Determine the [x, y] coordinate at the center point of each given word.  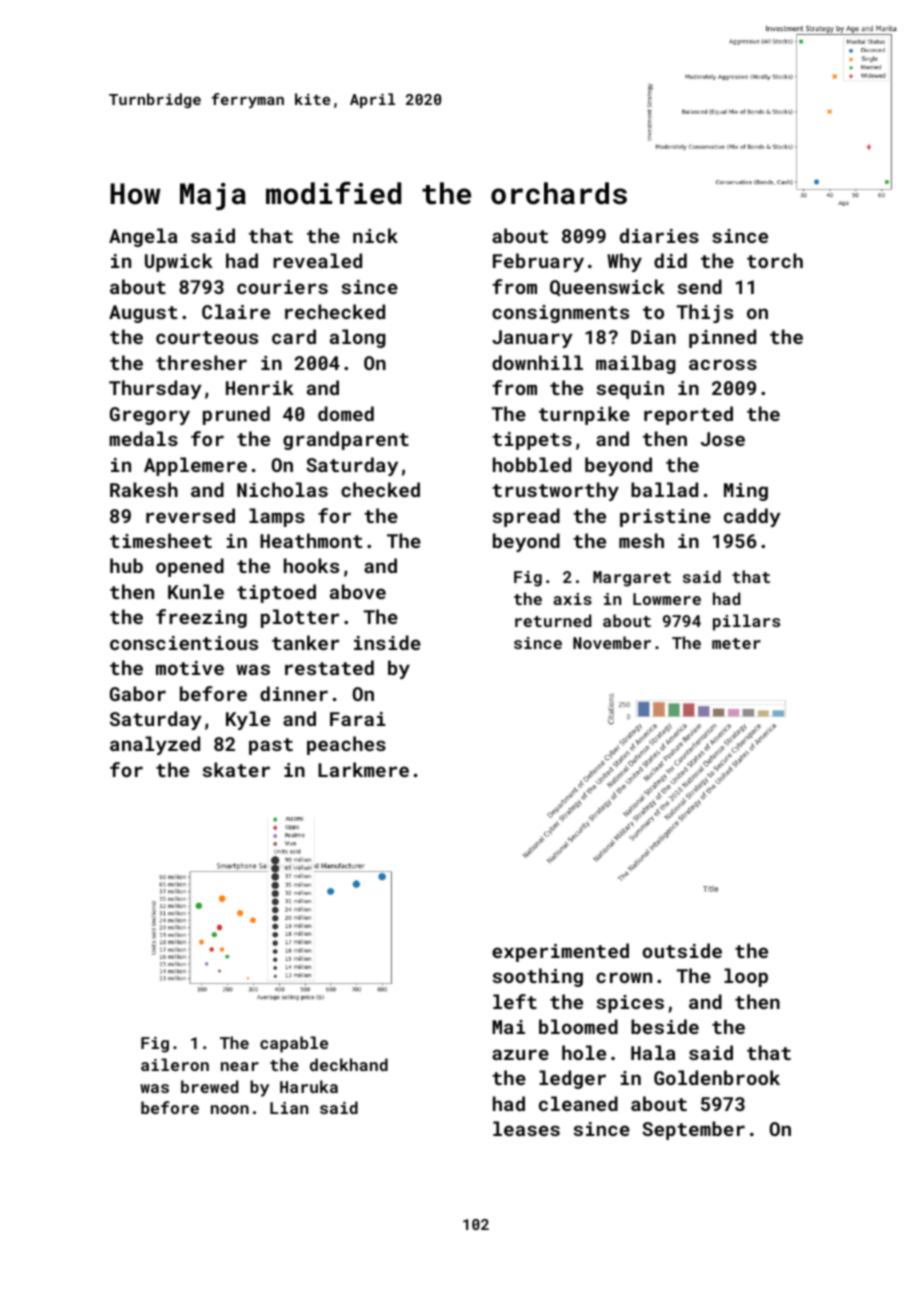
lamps [277, 517]
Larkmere [363, 769]
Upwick [179, 262]
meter [736, 643]
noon [230, 1109]
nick [375, 235]
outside [682, 950]
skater [236, 769]
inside [387, 642]
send [700, 286]
